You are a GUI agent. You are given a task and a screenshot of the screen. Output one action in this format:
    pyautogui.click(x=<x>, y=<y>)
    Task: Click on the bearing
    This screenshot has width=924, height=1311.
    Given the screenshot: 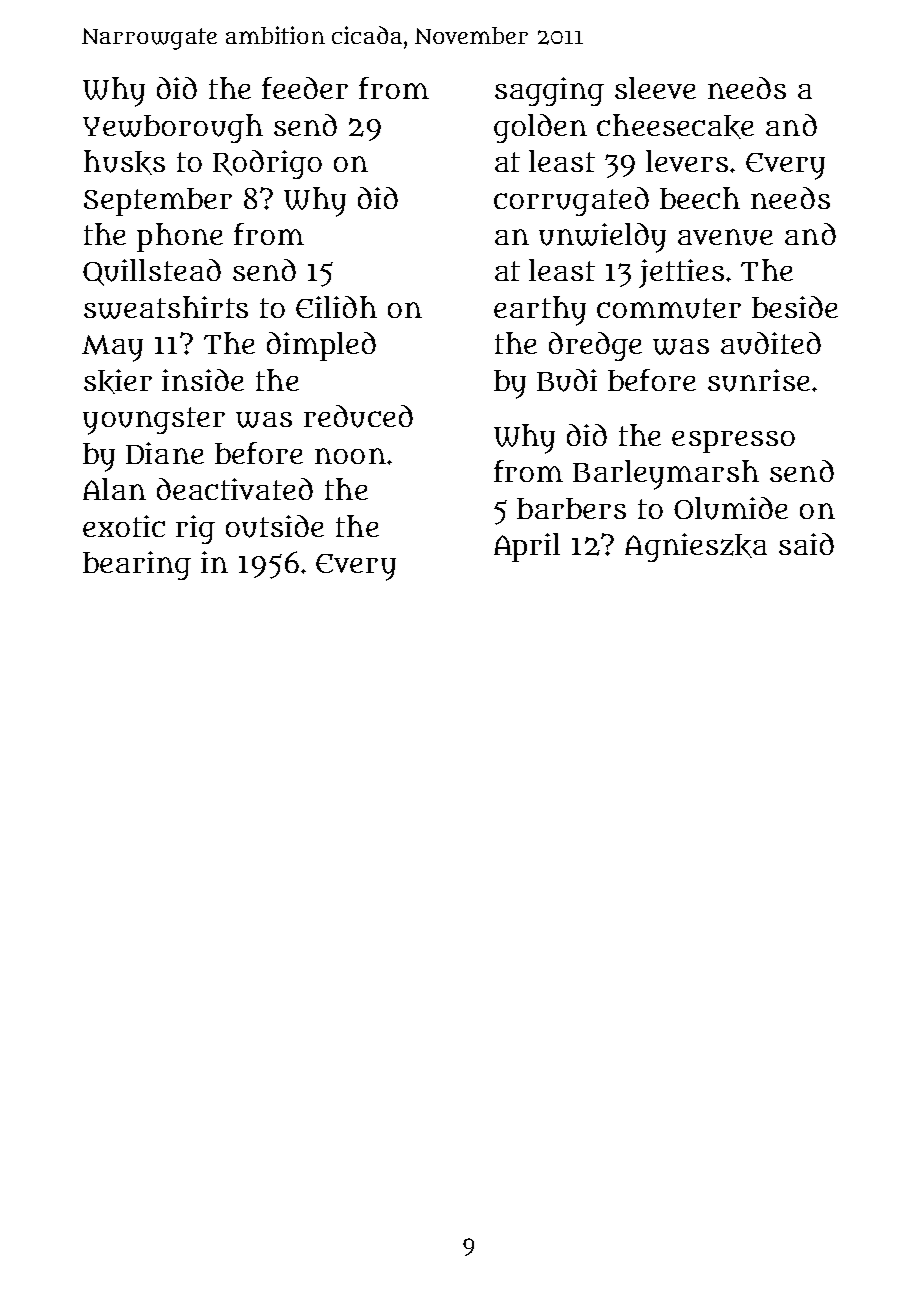 What is the action you would take?
    pyautogui.click(x=137, y=565)
